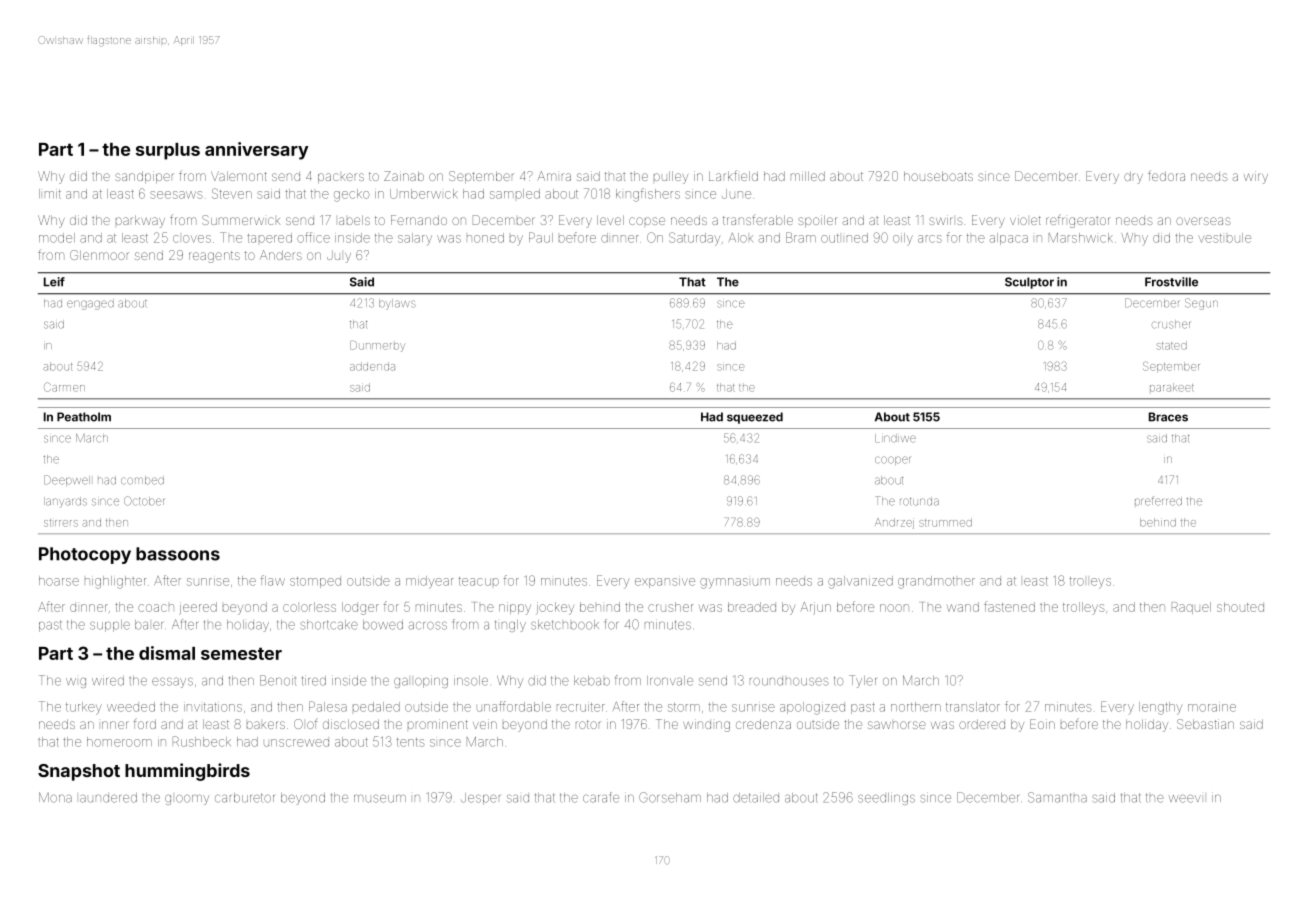 The height and width of the document is (924, 1308). I want to click on laundered, so click(108, 798).
